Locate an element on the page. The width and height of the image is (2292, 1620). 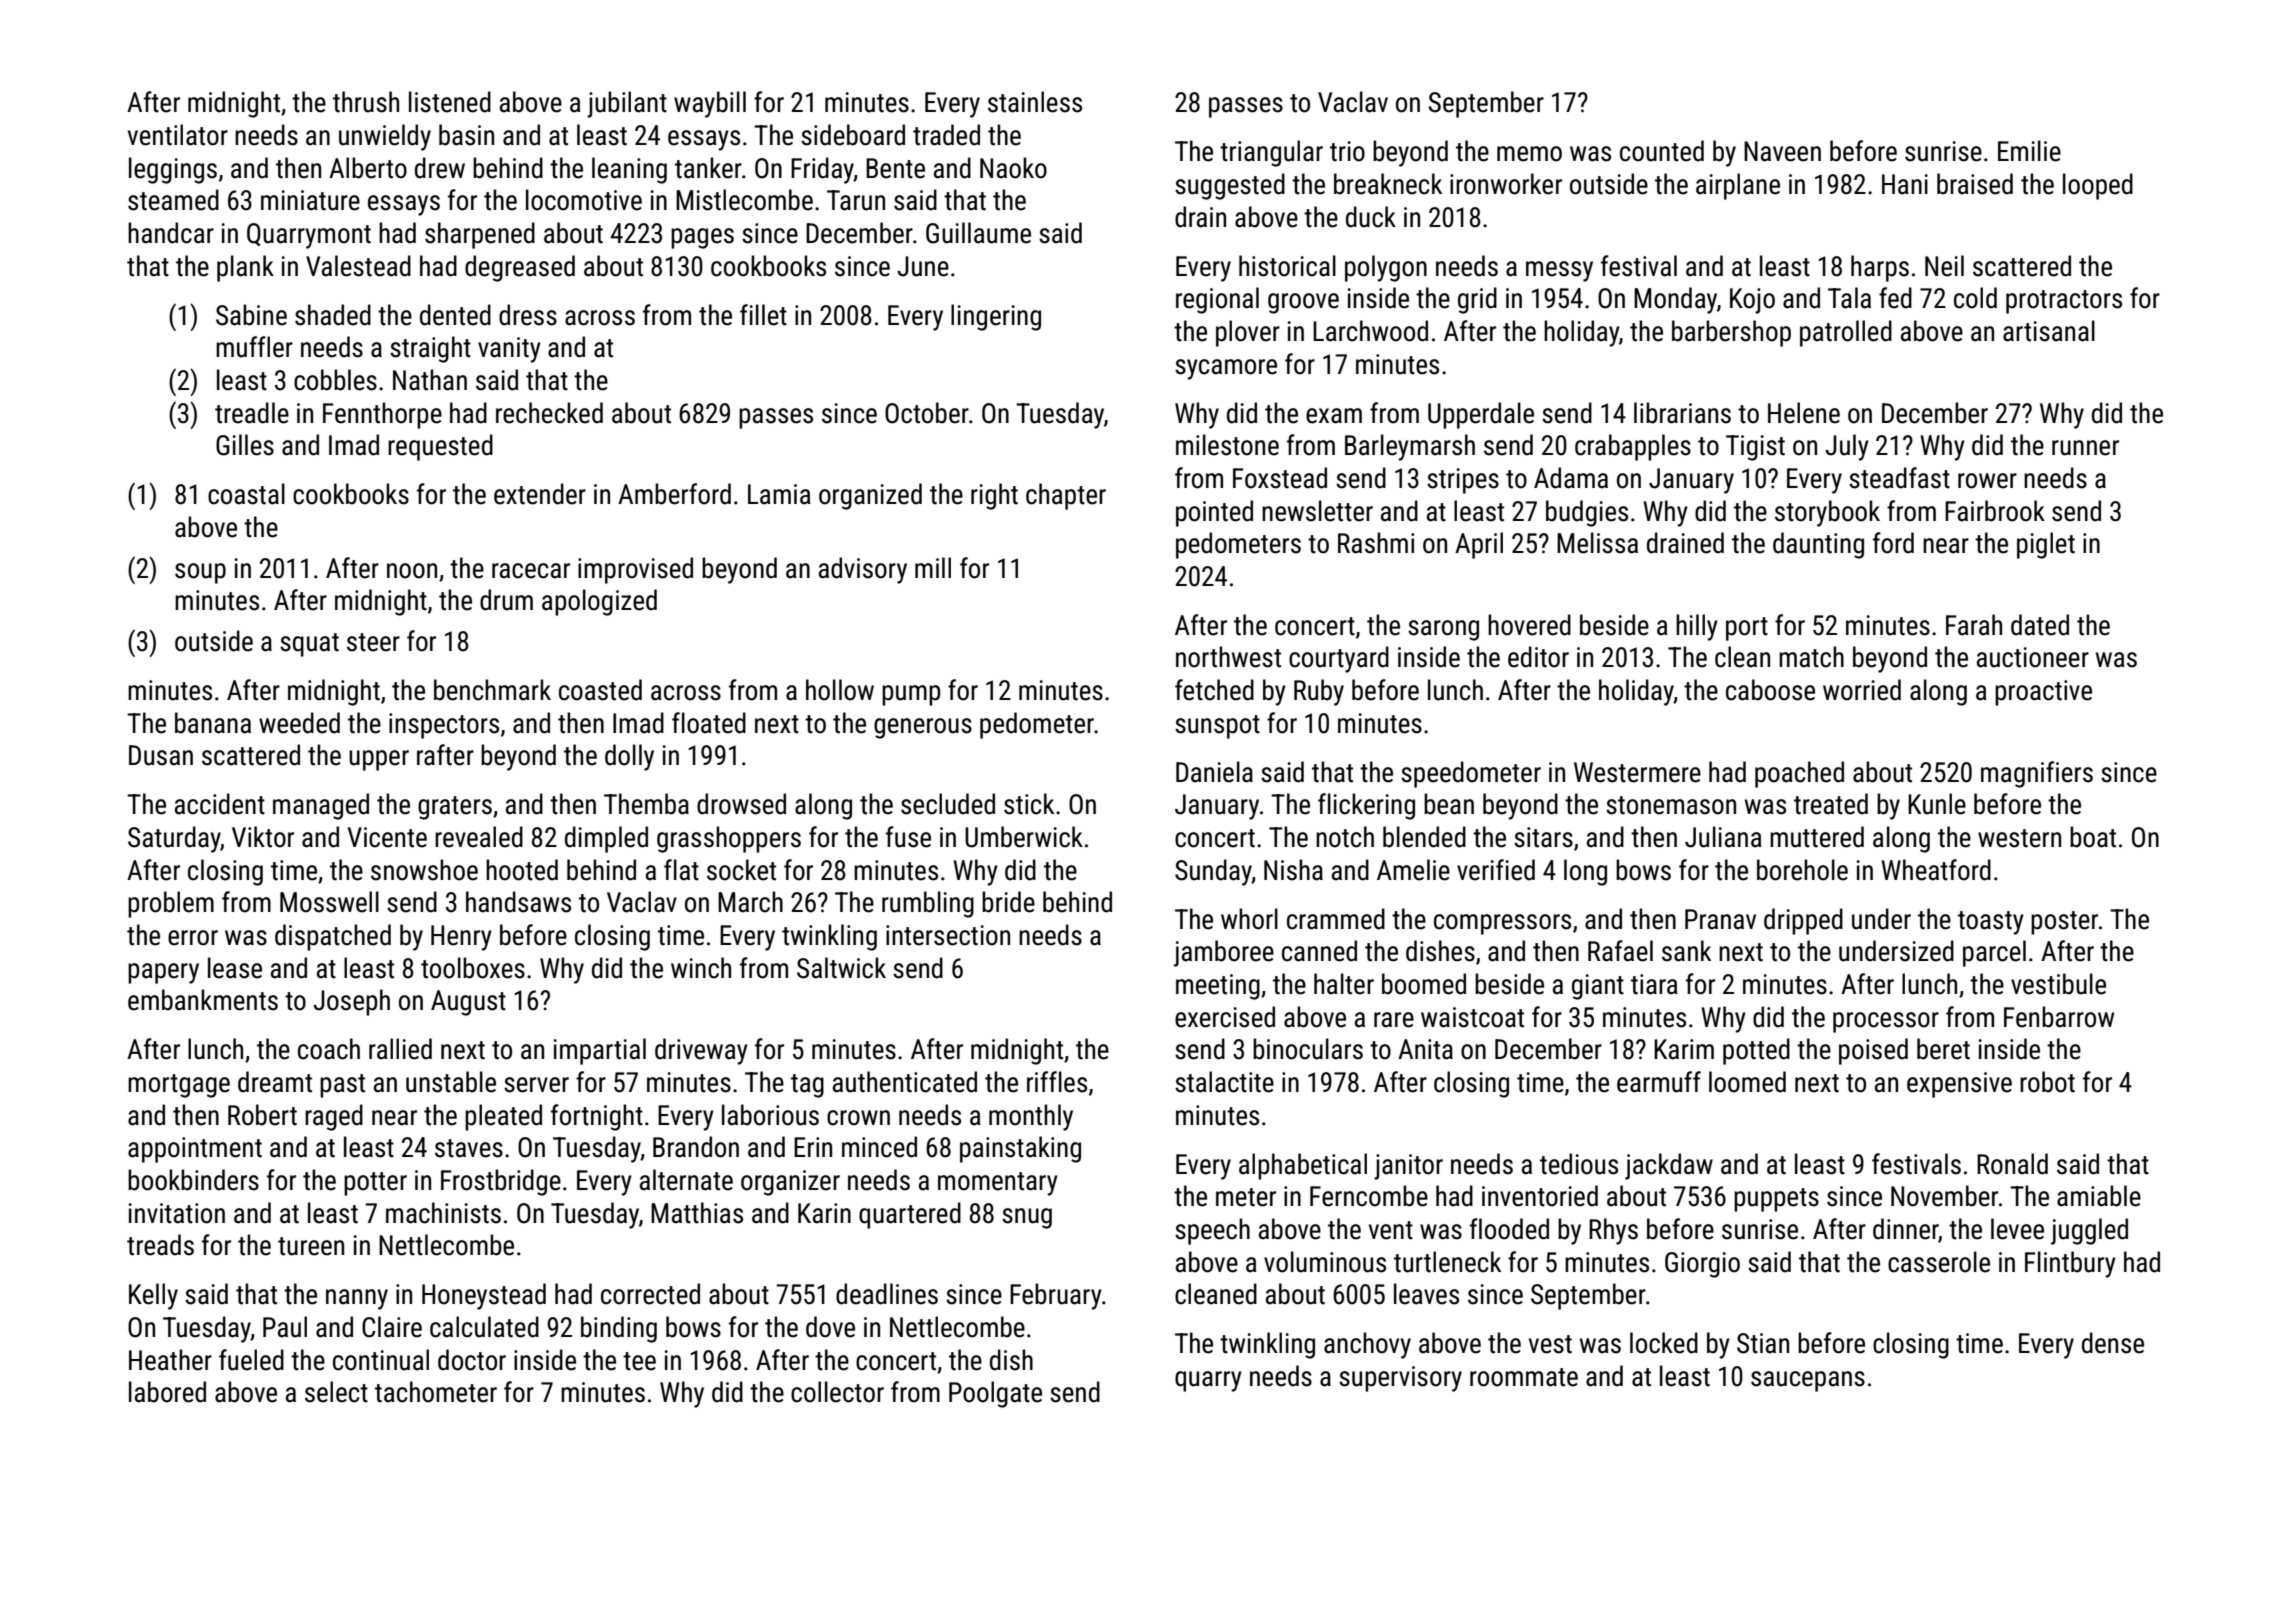
Fenbarrow is located at coordinates (2059, 1017).
